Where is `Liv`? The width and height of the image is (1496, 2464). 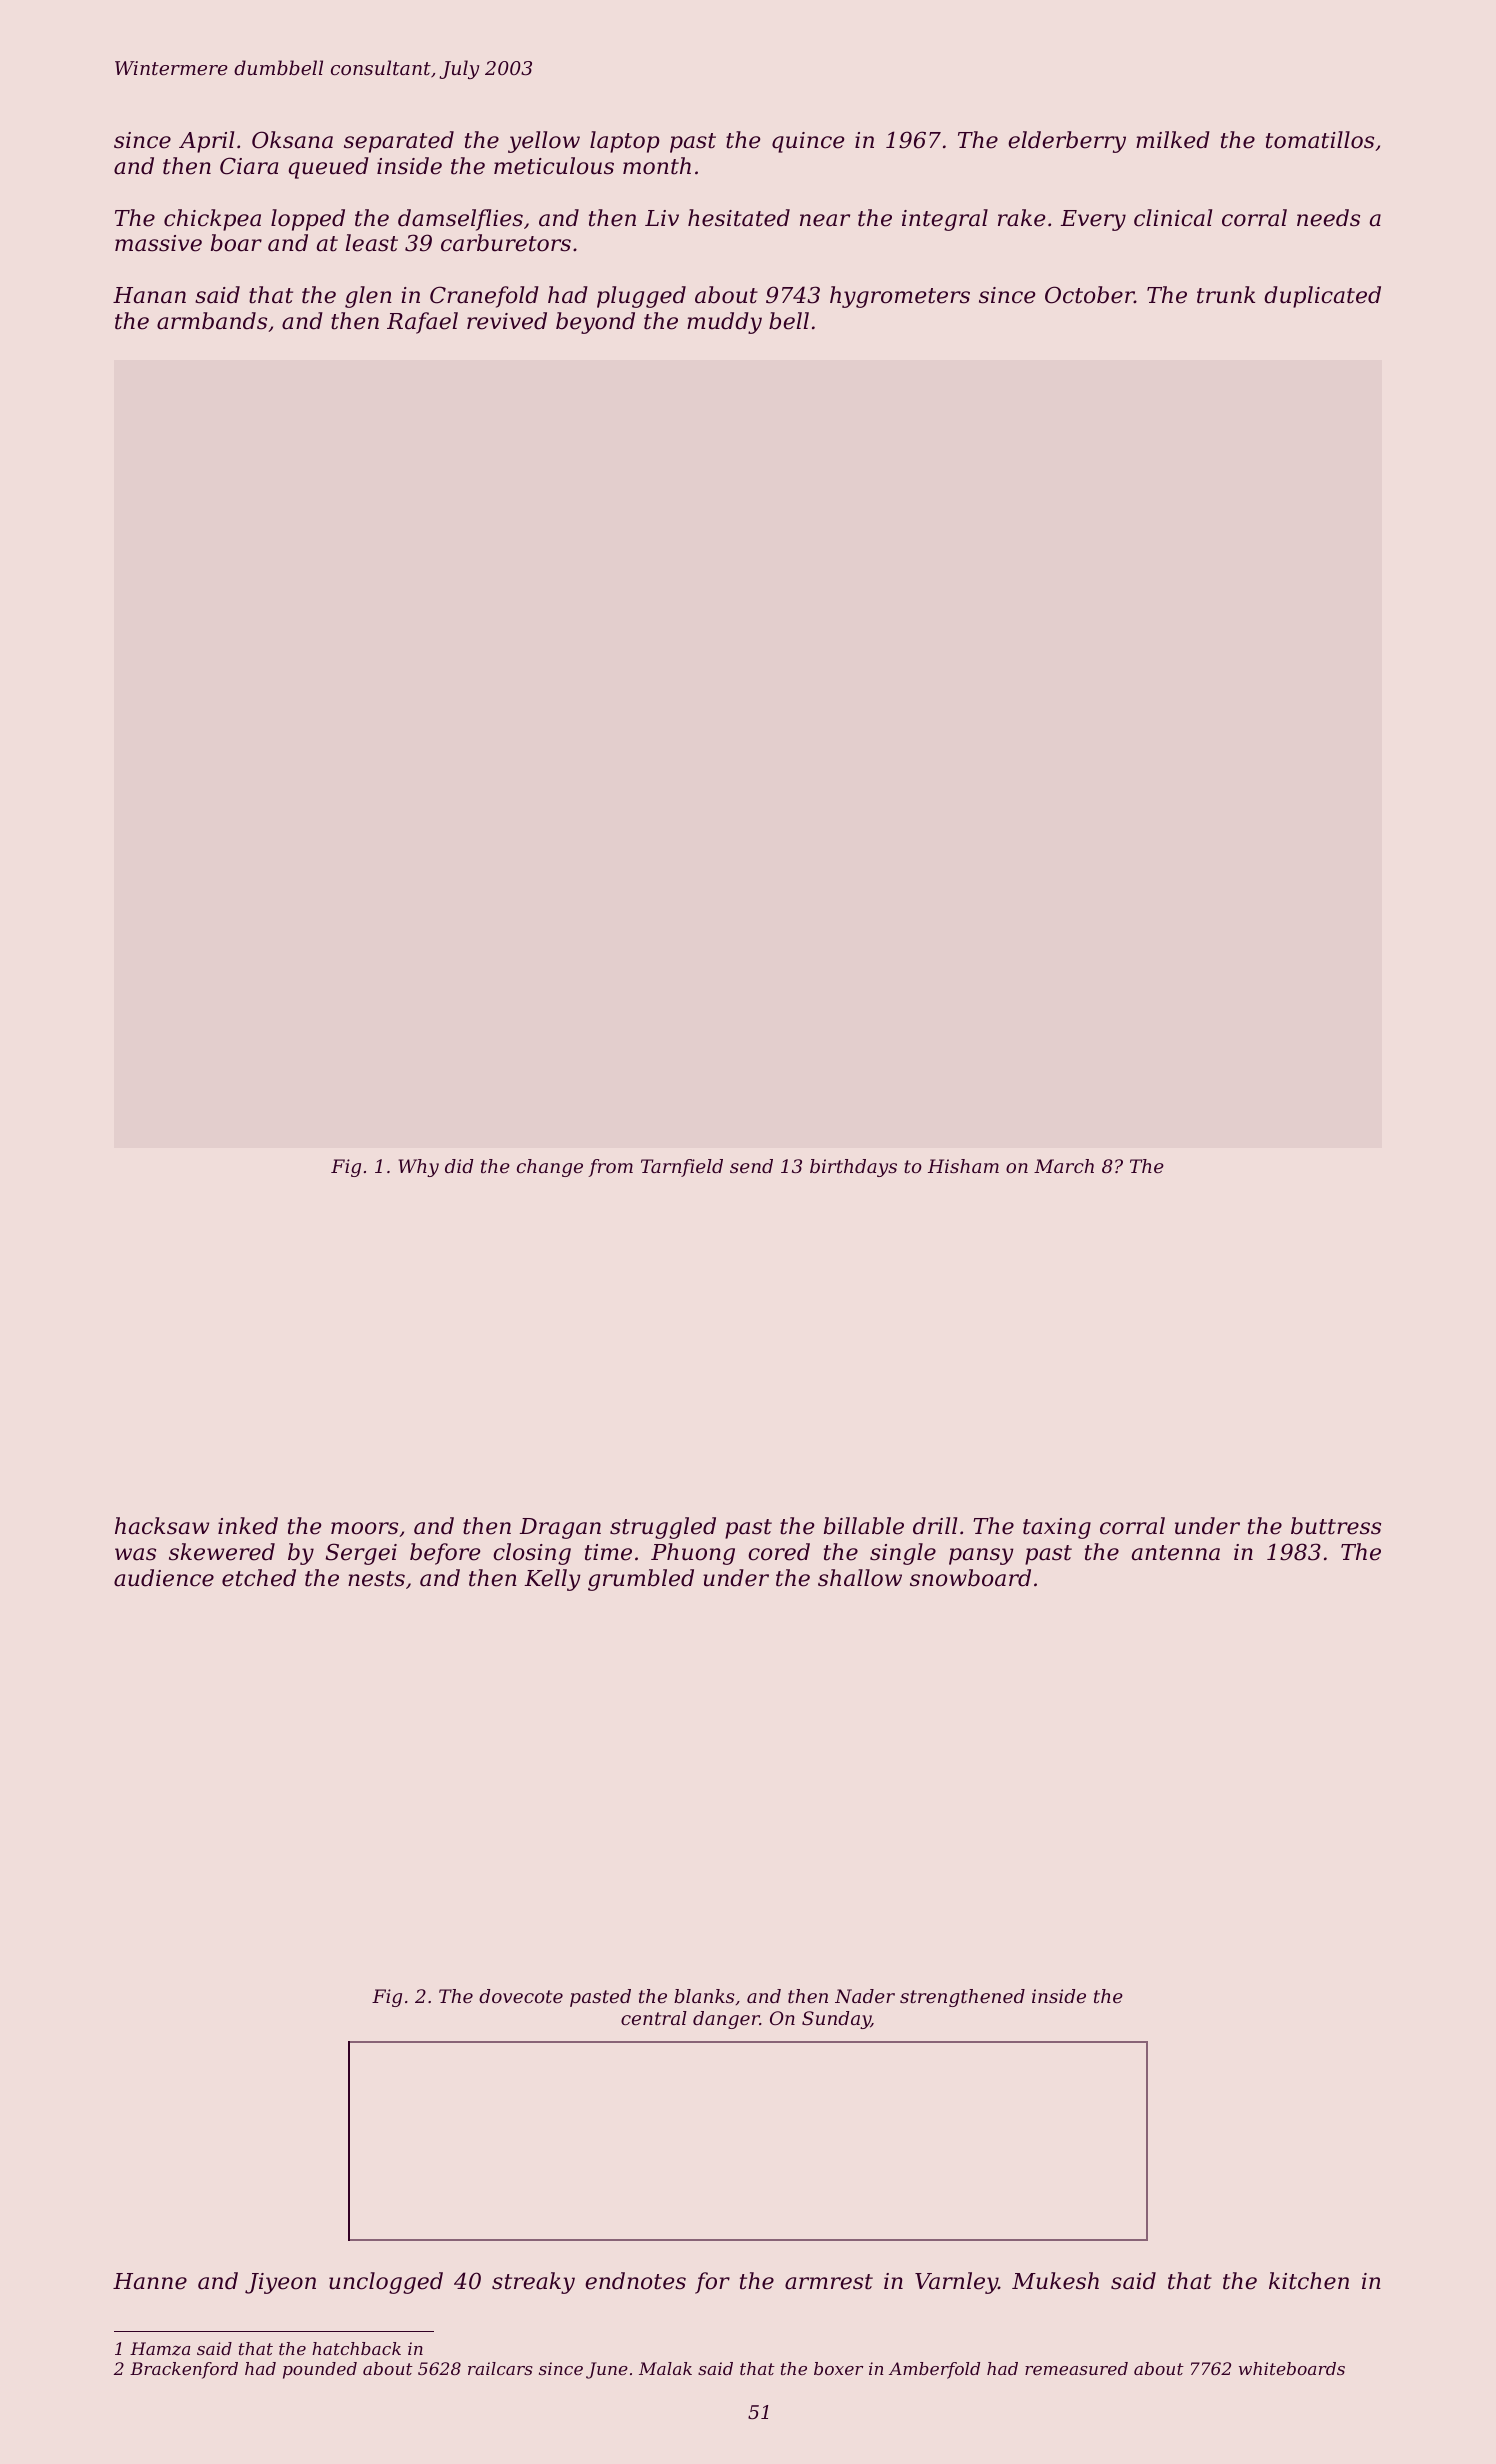
Liv is located at coordinates (662, 218).
